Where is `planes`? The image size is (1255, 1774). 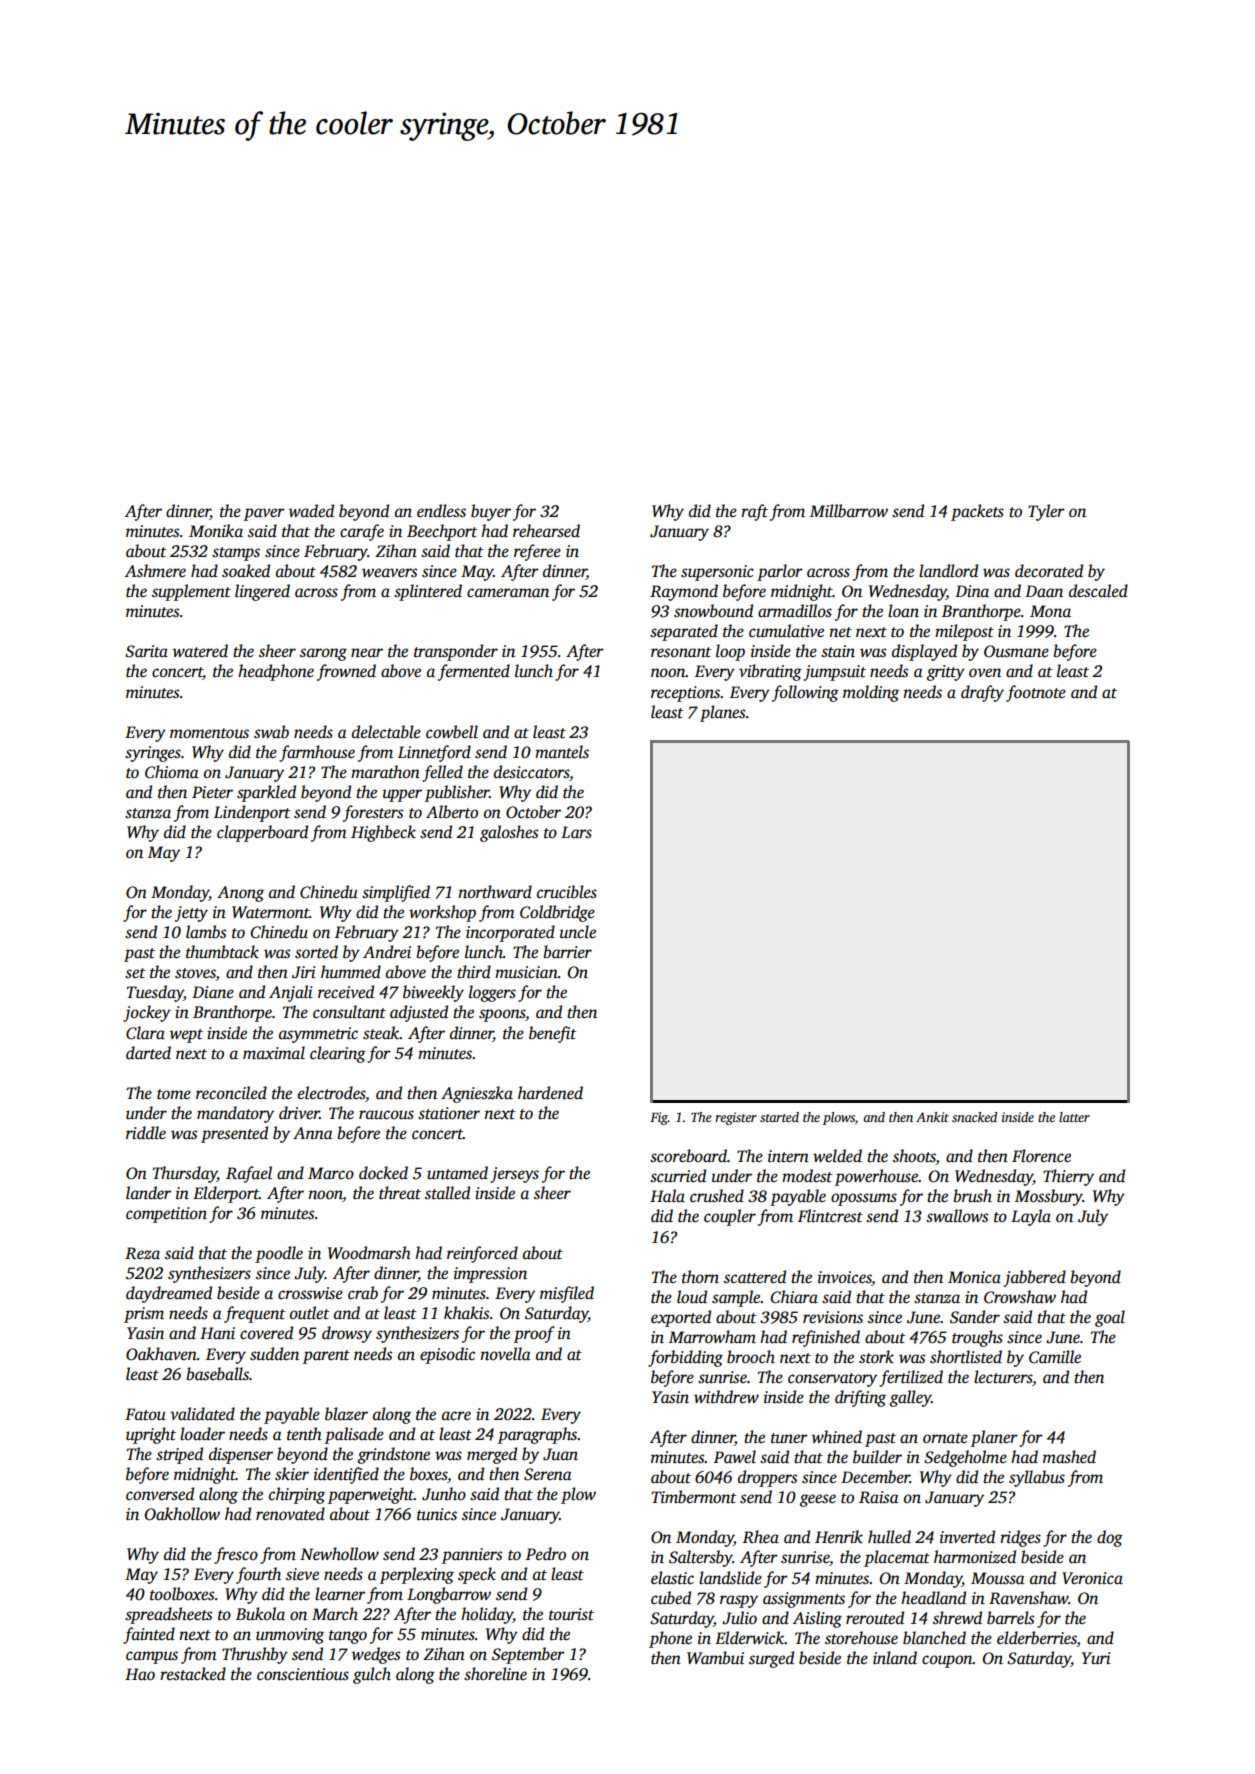
planes is located at coordinates (722, 713).
